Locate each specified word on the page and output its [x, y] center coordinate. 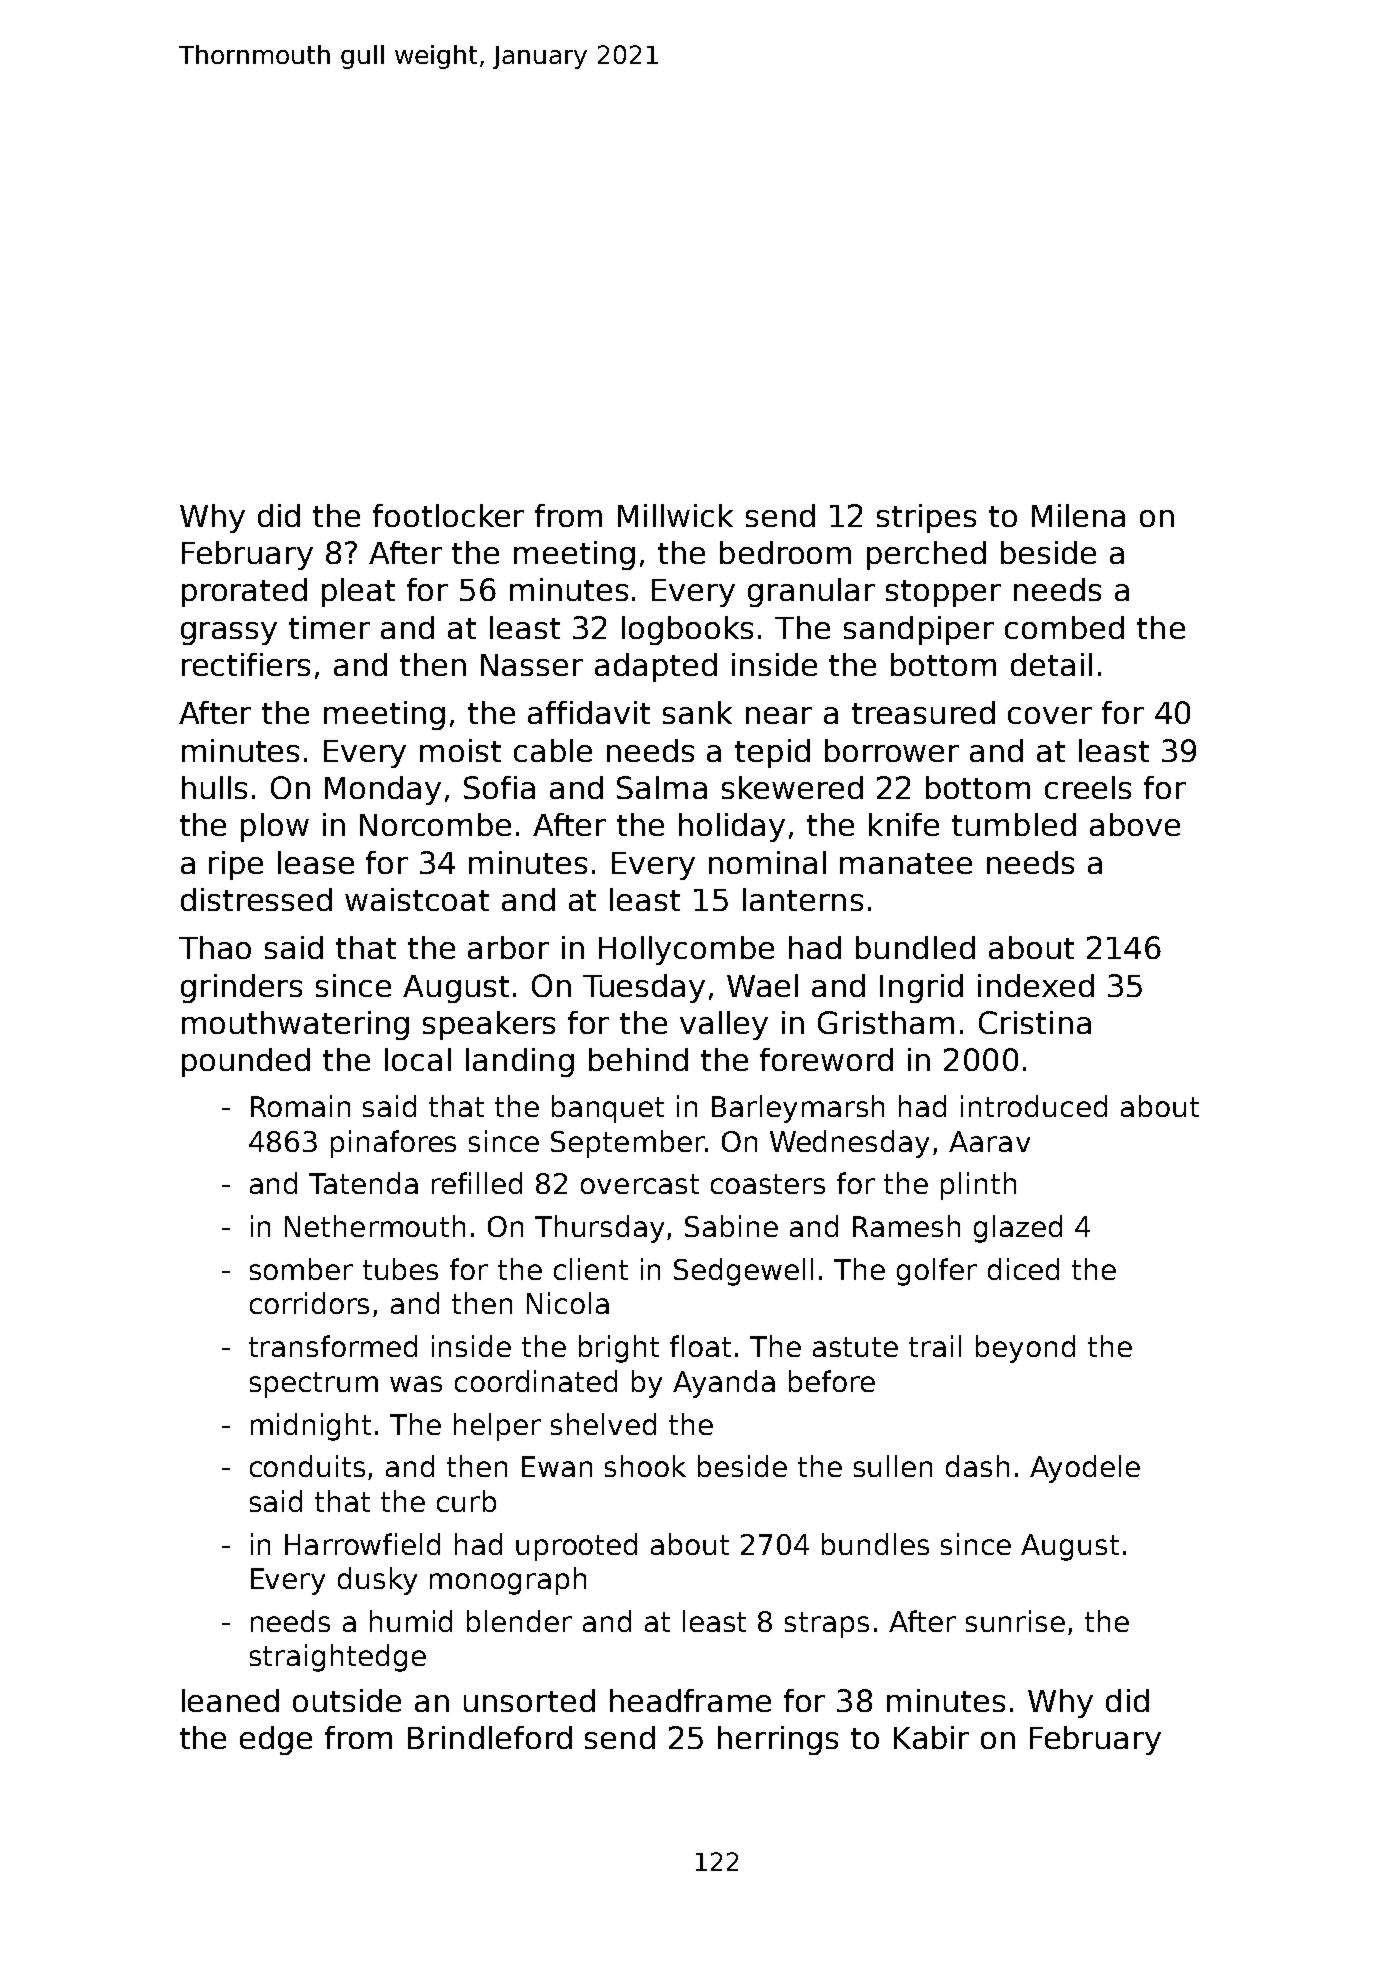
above [1135, 824]
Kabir [931, 1737]
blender [519, 1621]
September [628, 1144]
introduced [1034, 1106]
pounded [246, 1062]
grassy [229, 633]
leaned [230, 1700]
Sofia [499, 787]
